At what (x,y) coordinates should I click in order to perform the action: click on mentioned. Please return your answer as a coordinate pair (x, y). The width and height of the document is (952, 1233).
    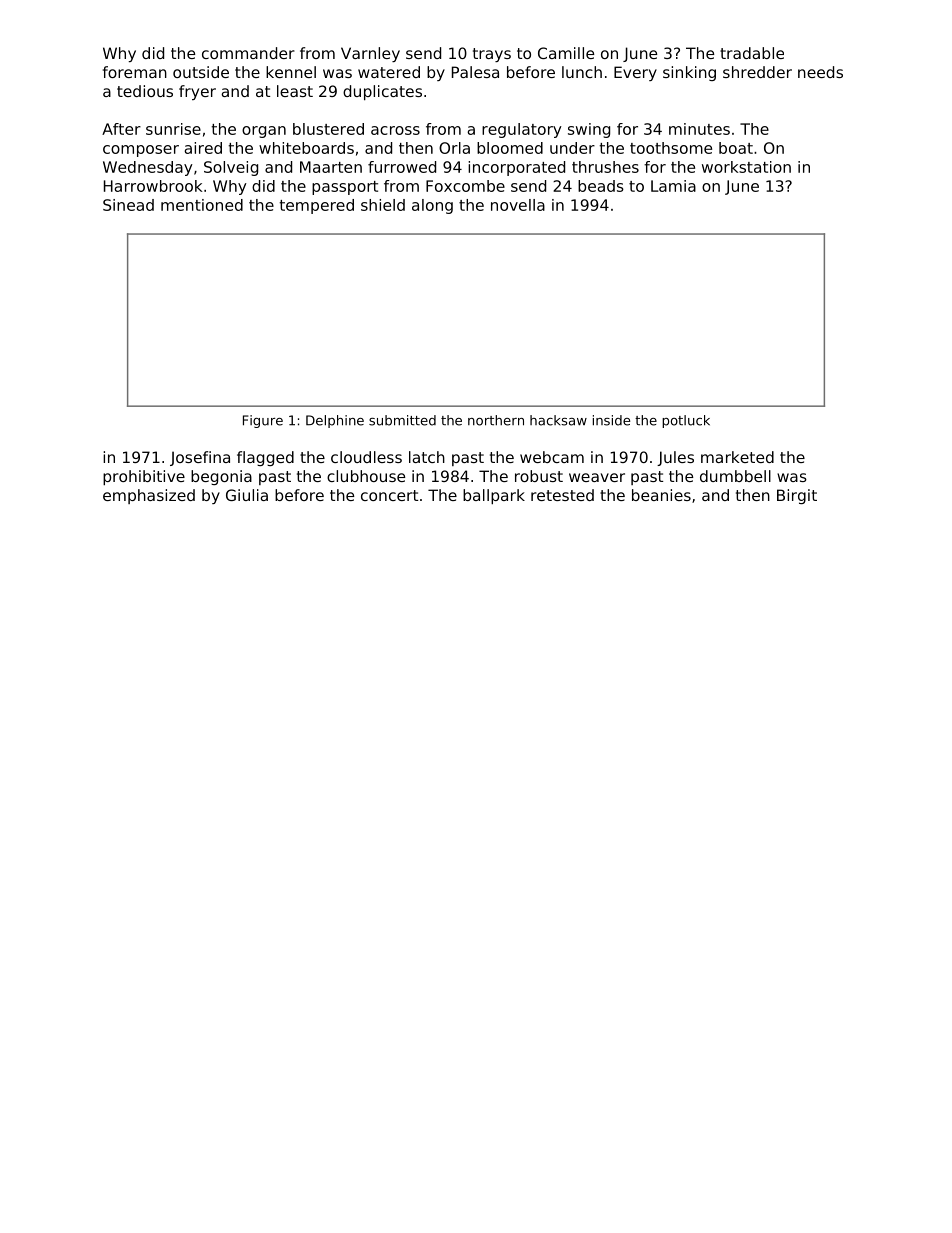
    Looking at the image, I should click on (202, 205).
